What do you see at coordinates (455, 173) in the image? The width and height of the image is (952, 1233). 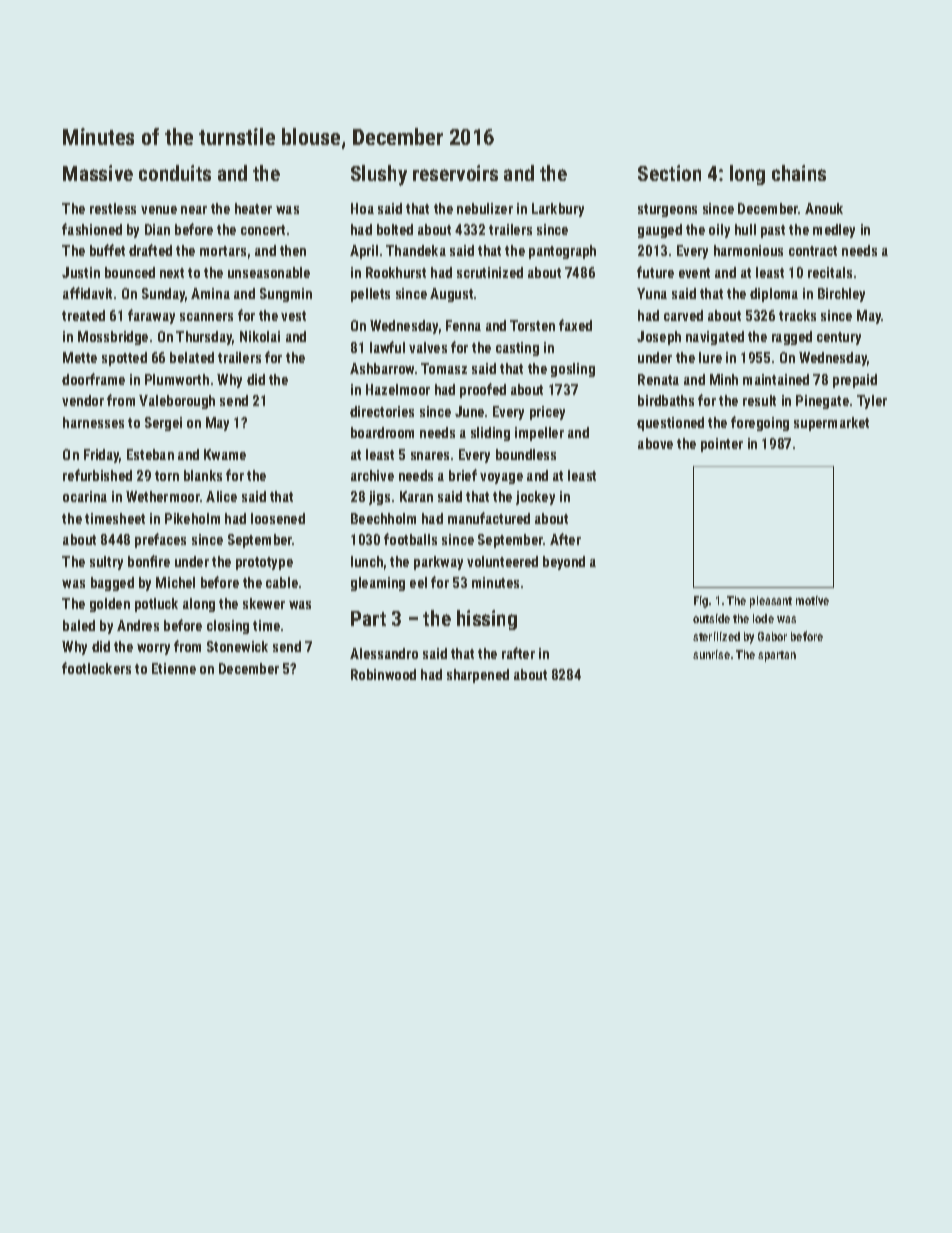 I see `reservoirs` at bounding box center [455, 173].
